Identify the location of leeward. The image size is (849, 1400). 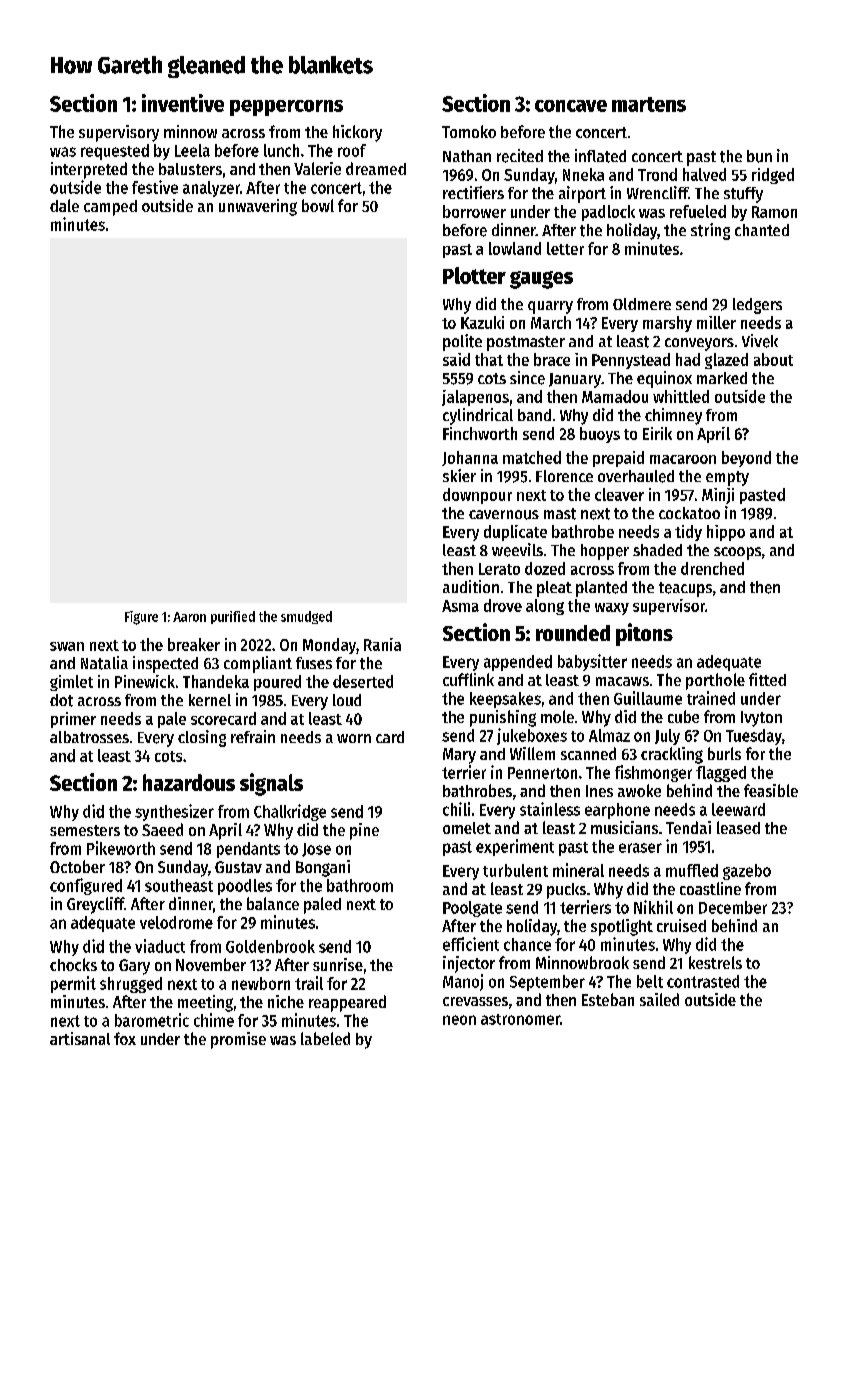
(738, 809).
